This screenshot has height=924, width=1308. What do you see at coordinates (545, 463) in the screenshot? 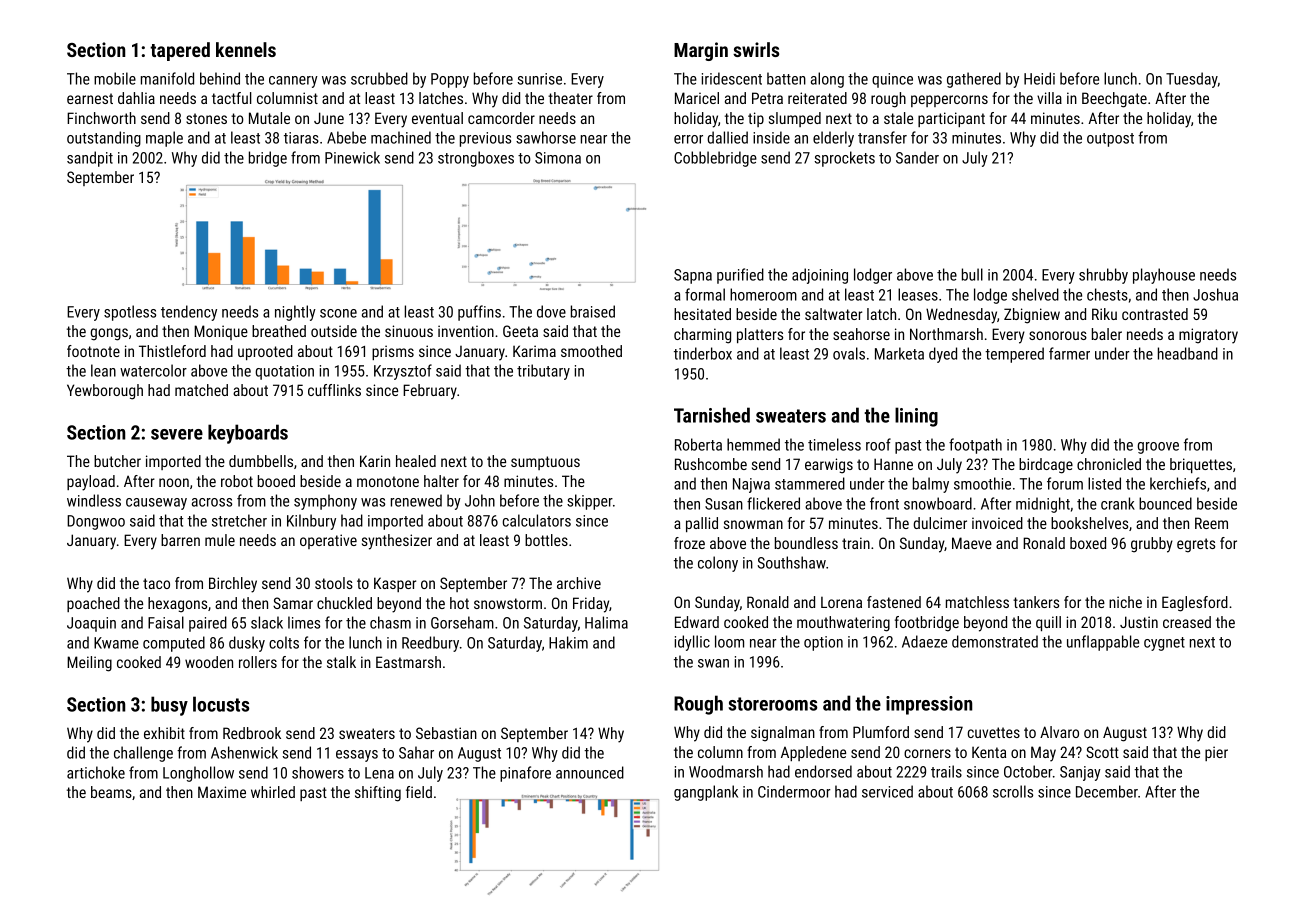
I see `sumptuous` at bounding box center [545, 463].
